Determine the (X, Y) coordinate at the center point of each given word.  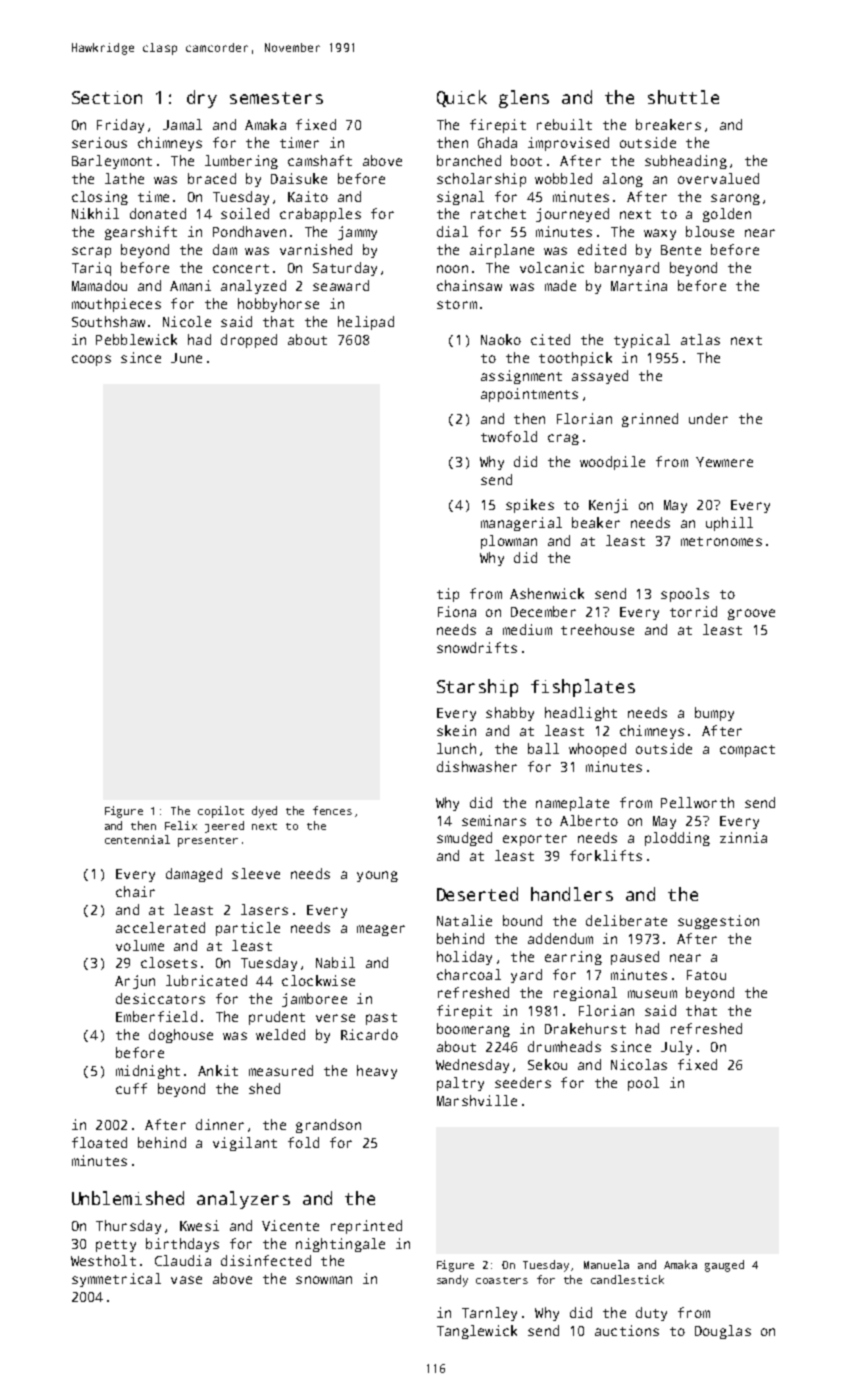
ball (543, 748)
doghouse (181, 1036)
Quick (462, 98)
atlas (700, 339)
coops (91, 360)
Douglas (723, 1332)
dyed (264, 812)
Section (107, 97)
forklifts (606, 855)
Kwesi (199, 1225)
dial (452, 231)
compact (747, 751)
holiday (464, 958)
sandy (452, 1281)
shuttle (683, 97)
